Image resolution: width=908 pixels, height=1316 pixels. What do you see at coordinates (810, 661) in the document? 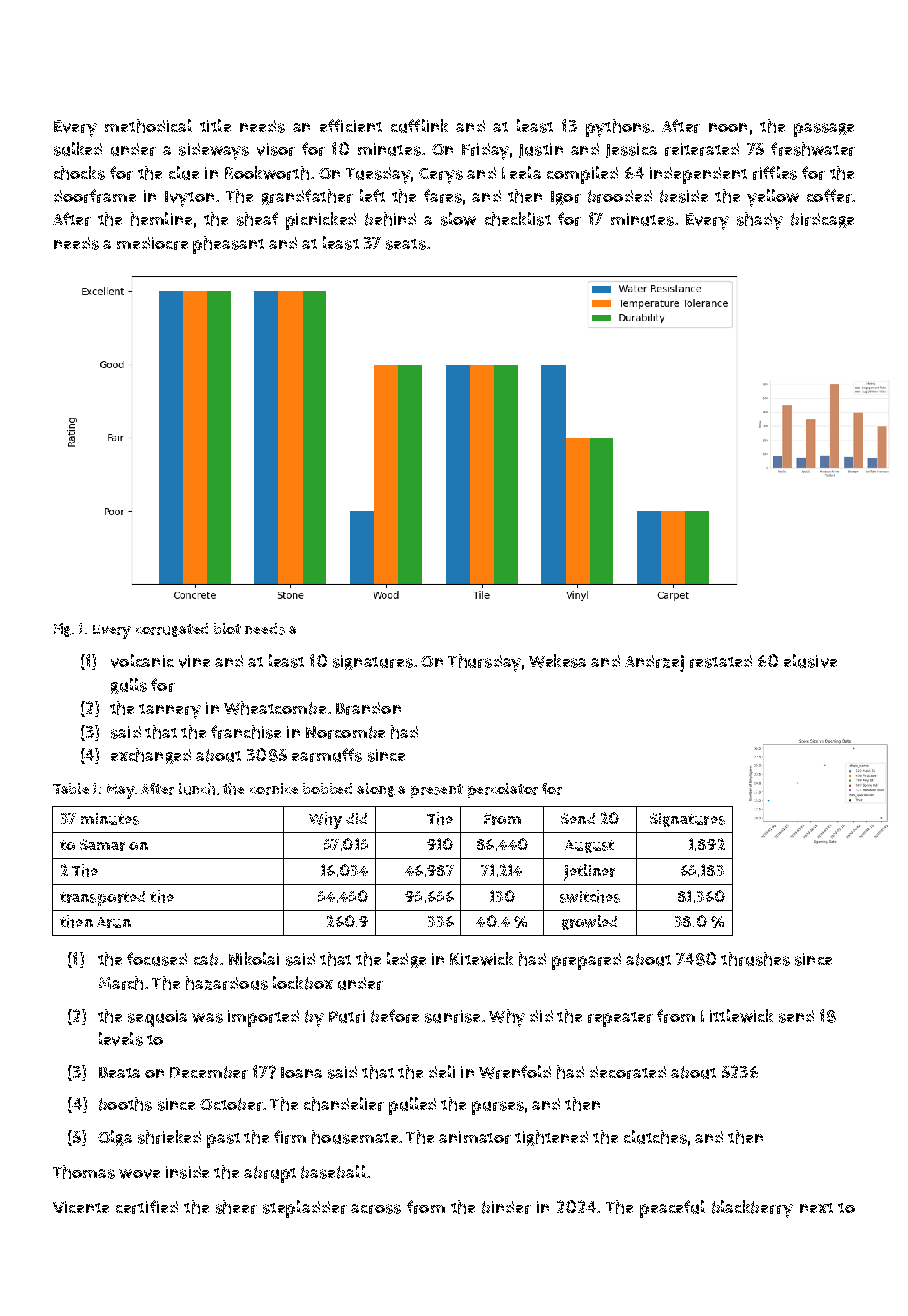
I see `elusive` at bounding box center [810, 661].
